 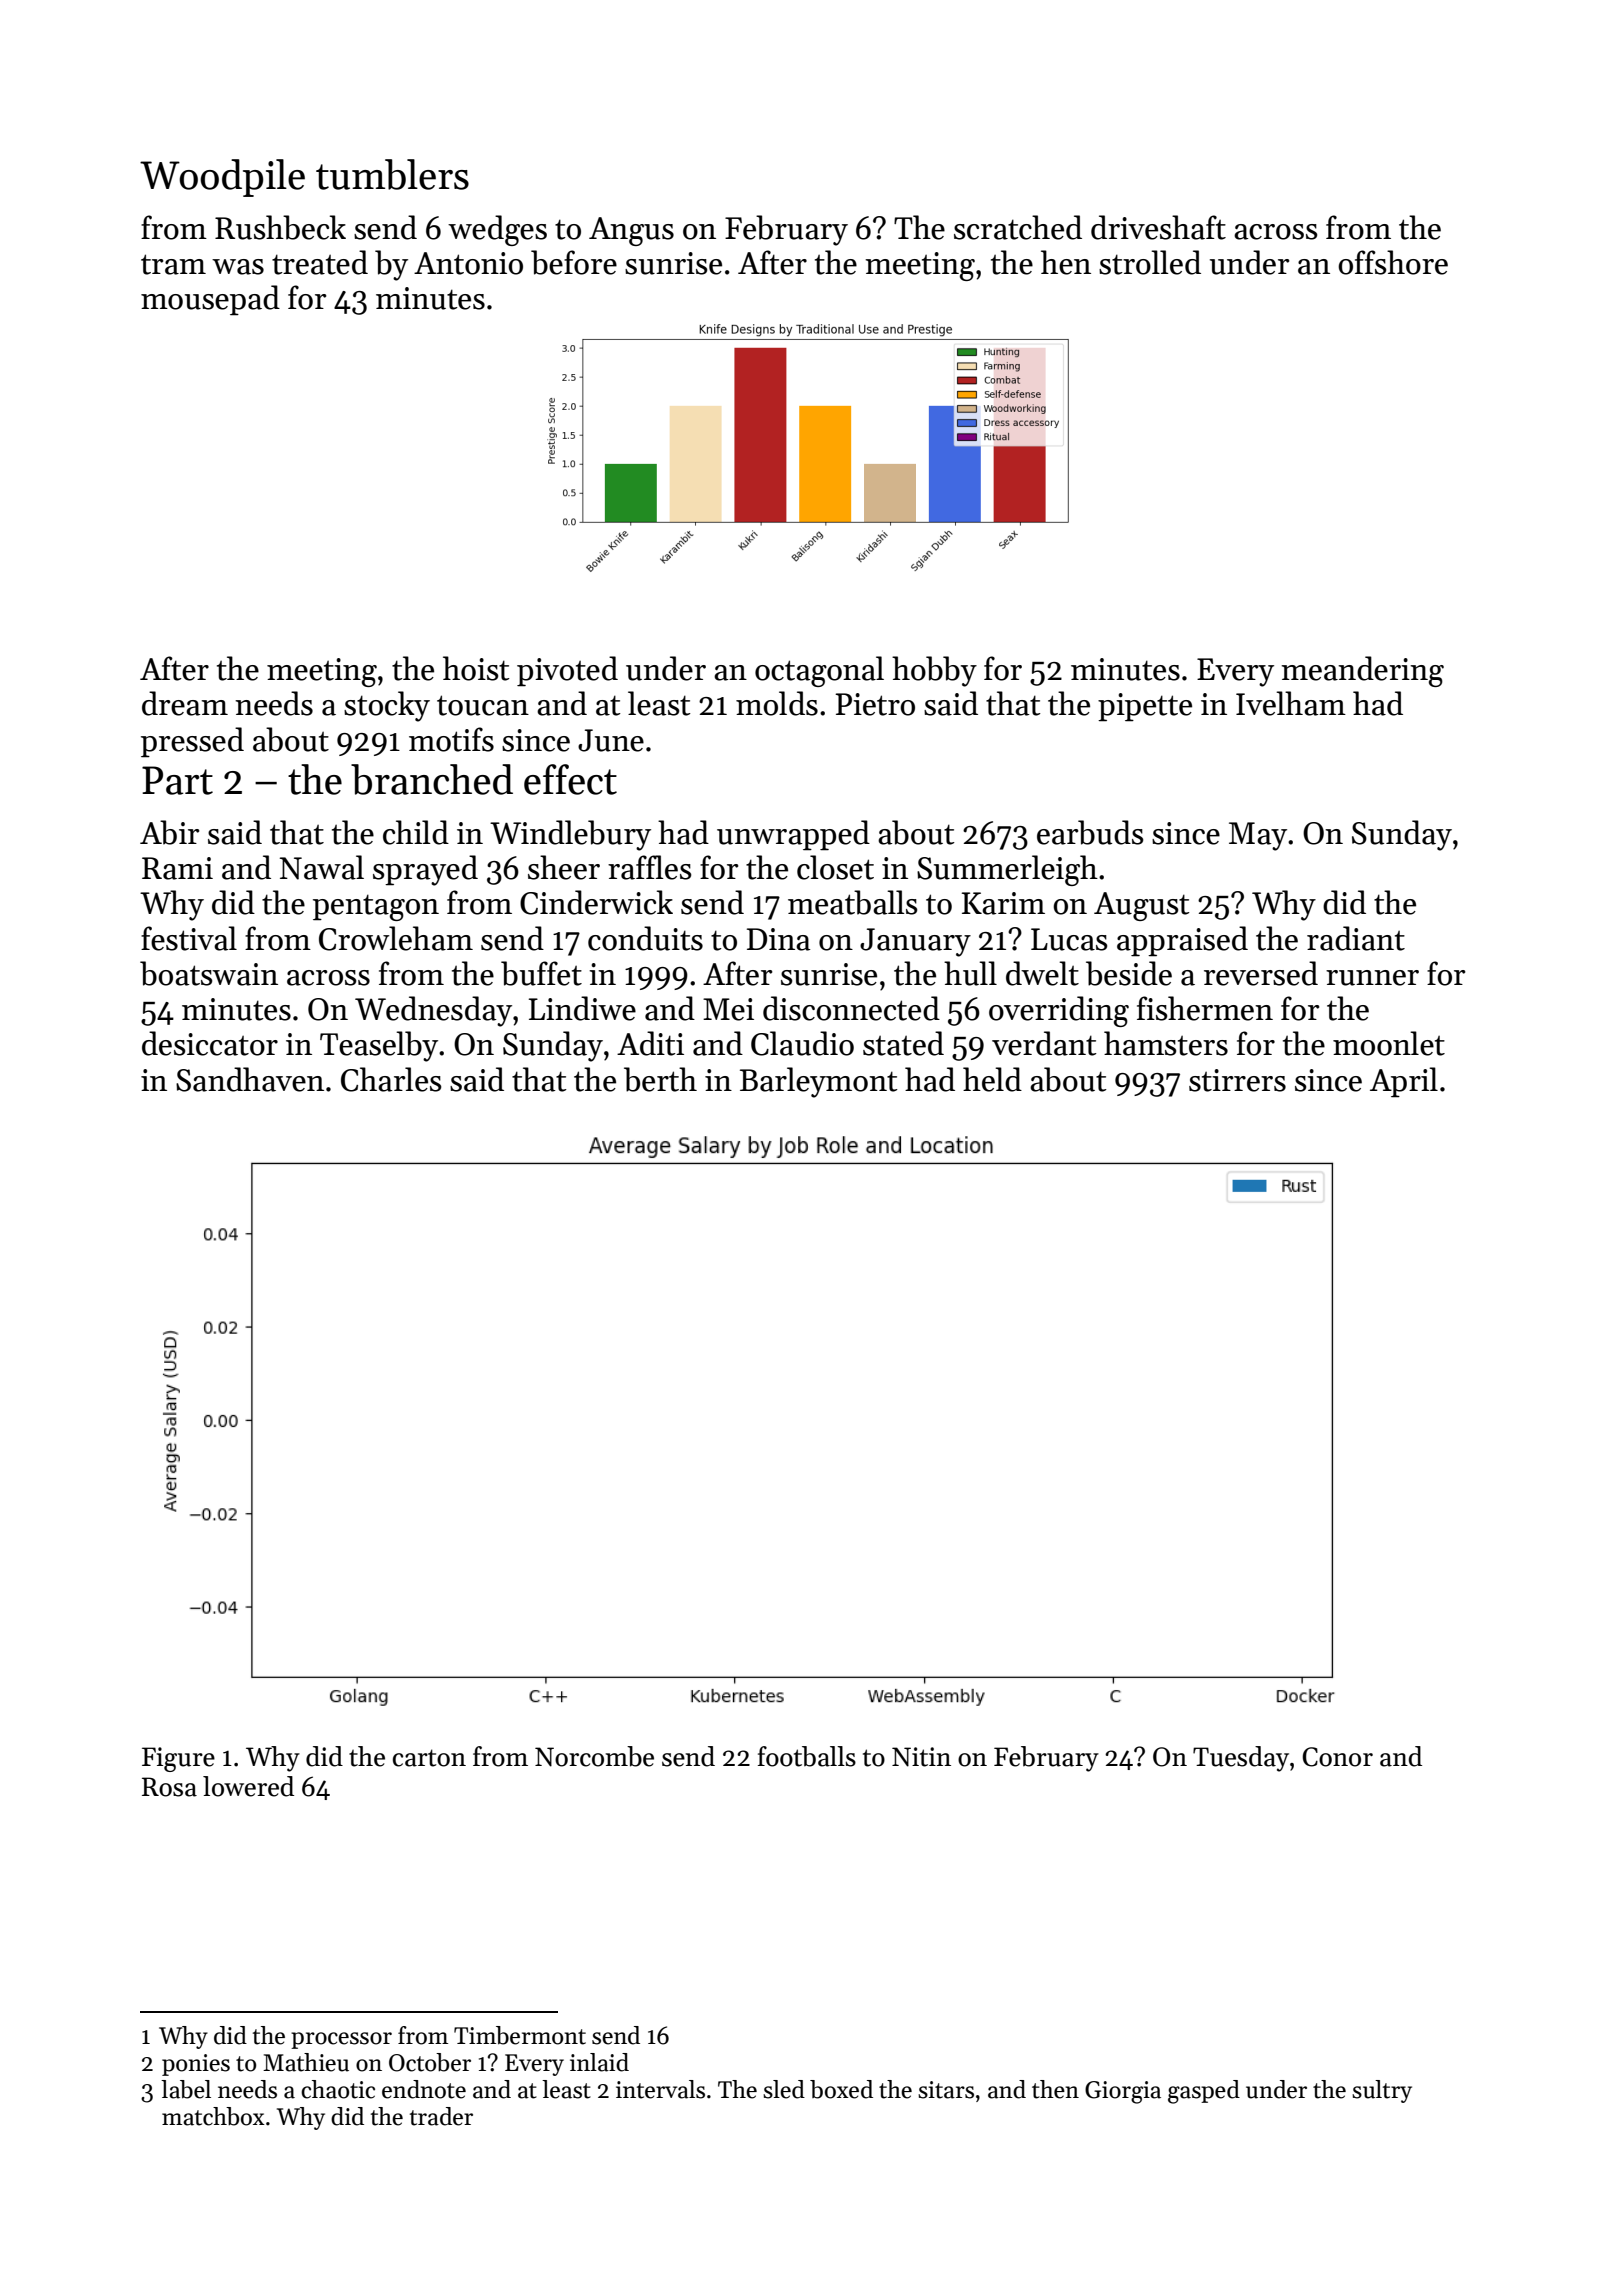 I want to click on Nitin, so click(x=921, y=1757).
